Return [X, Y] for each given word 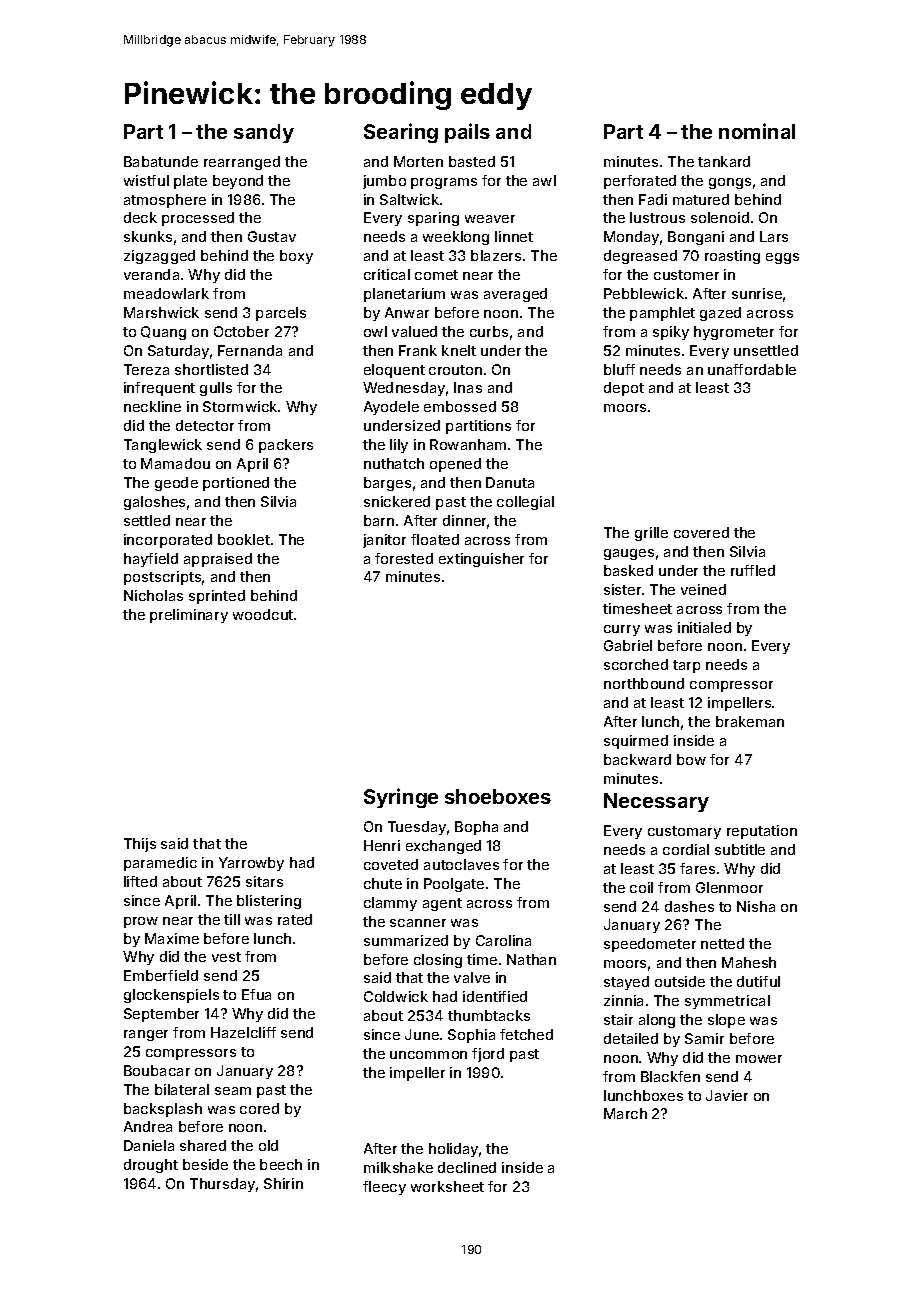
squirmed [636, 742]
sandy [264, 133]
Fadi [653, 199]
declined [467, 1167]
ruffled [753, 570]
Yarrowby [251, 864]
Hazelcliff [243, 1032]
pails [467, 133]
